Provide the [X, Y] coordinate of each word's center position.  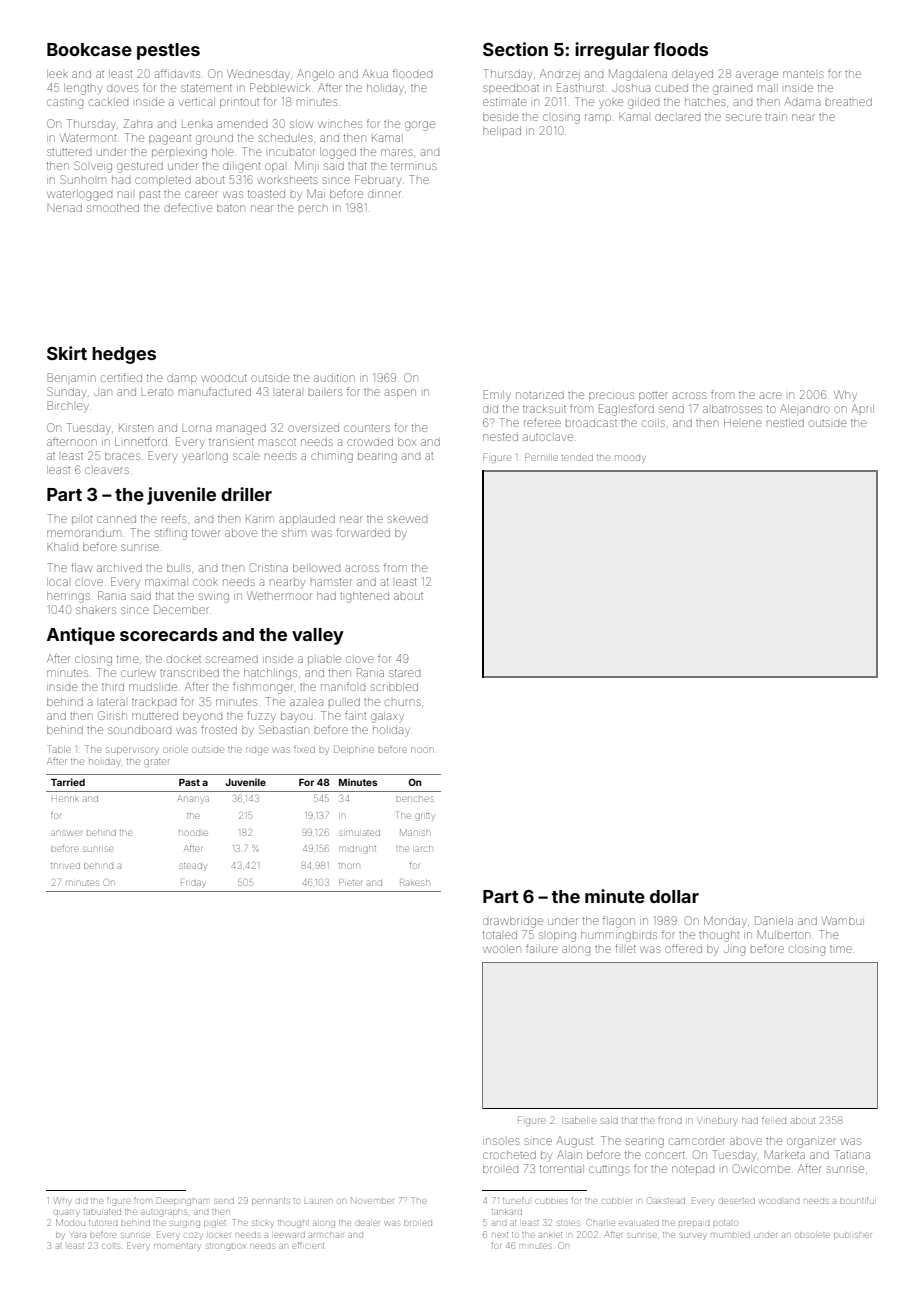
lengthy [83, 89]
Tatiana [852, 1154]
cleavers [107, 470]
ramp [598, 117]
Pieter [350, 882]
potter [653, 396]
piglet [215, 1224]
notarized [540, 395]
